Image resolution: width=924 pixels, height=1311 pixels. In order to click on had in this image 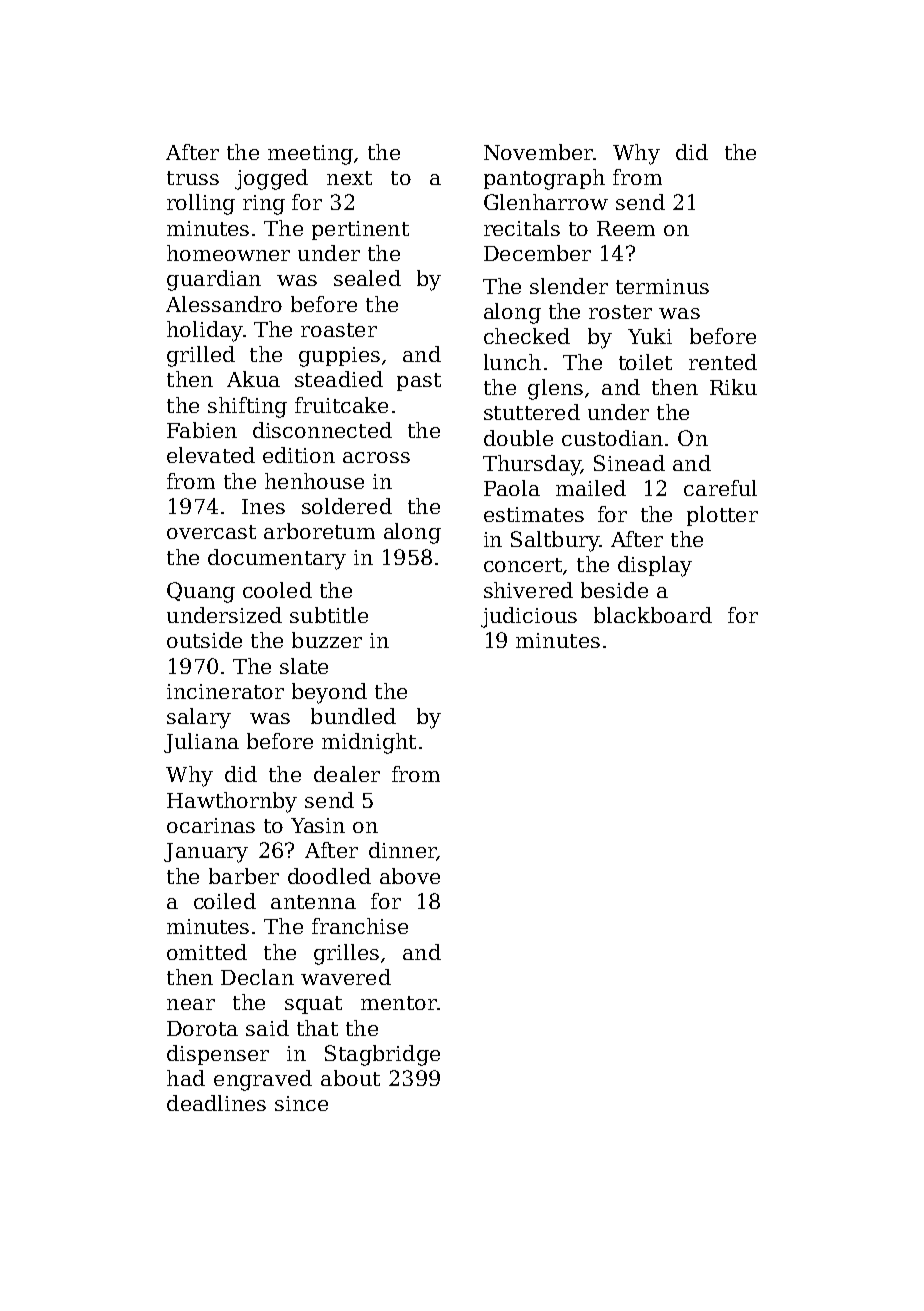, I will do `click(186, 1078)`.
